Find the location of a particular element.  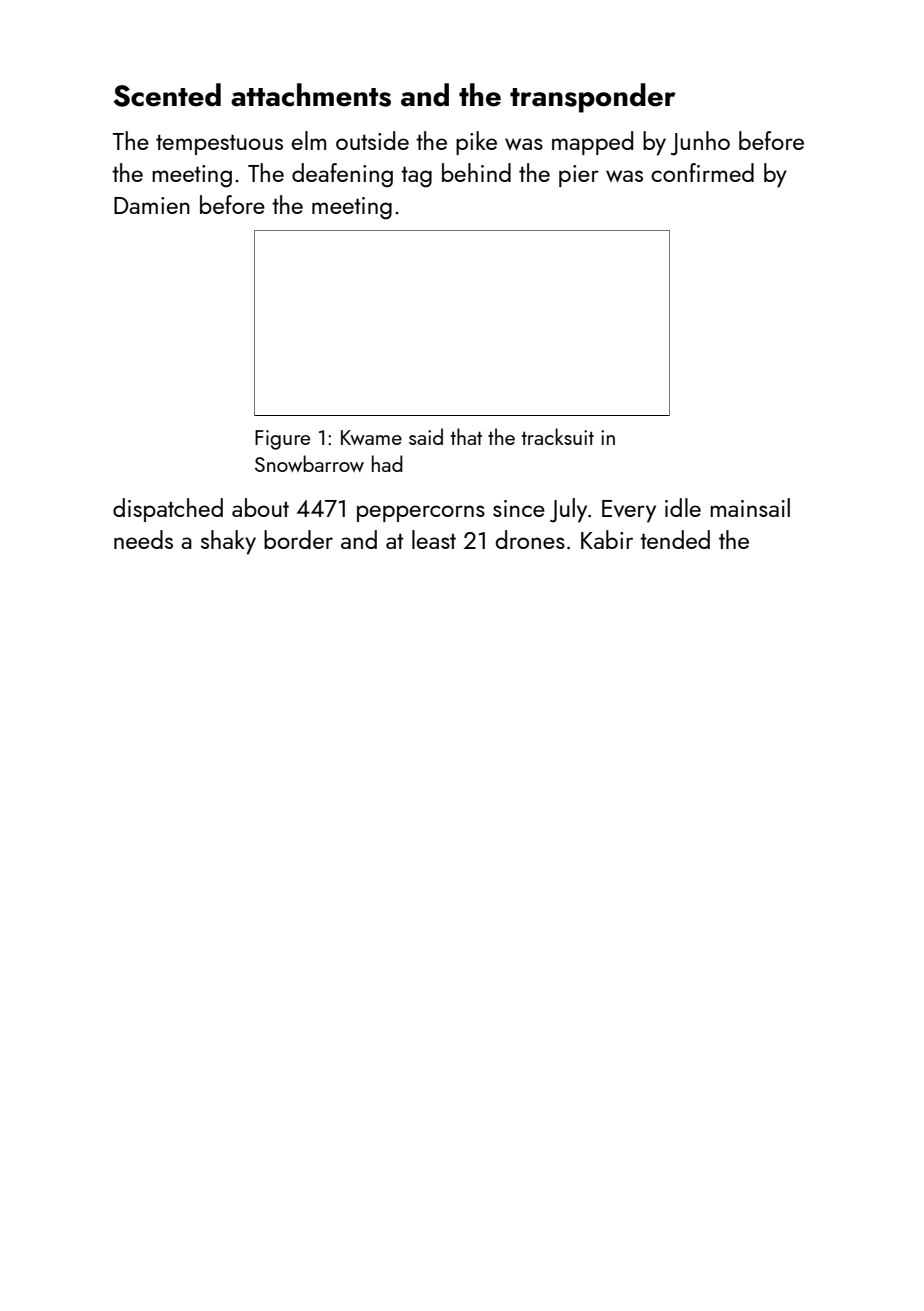

Scented is located at coordinates (167, 95).
